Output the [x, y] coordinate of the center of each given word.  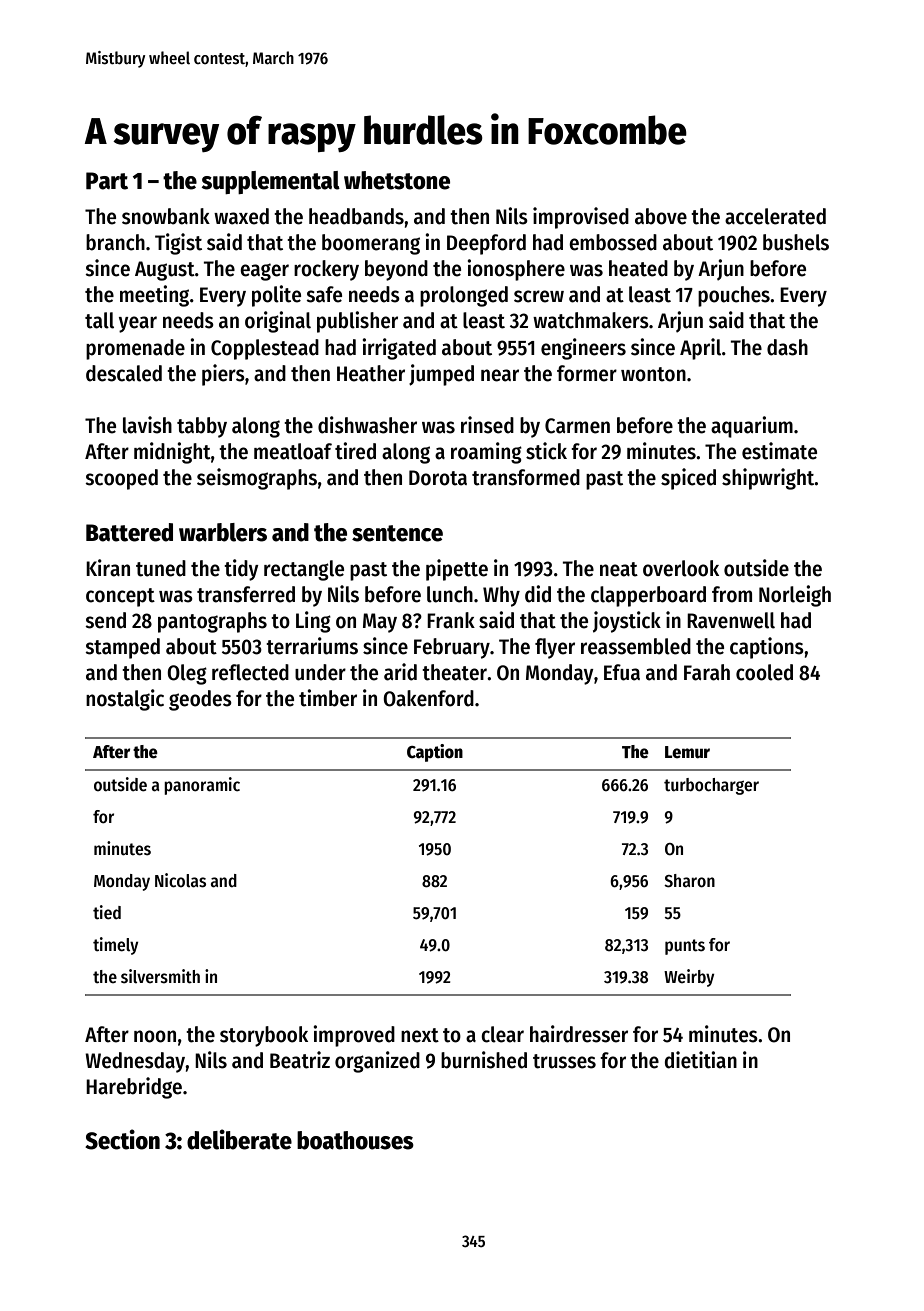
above [661, 216]
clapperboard [648, 596]
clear [502, 1034]
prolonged [464, 296]
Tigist [178, 244]
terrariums [312, 646]
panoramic [202, 786]
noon [155, 1036]
